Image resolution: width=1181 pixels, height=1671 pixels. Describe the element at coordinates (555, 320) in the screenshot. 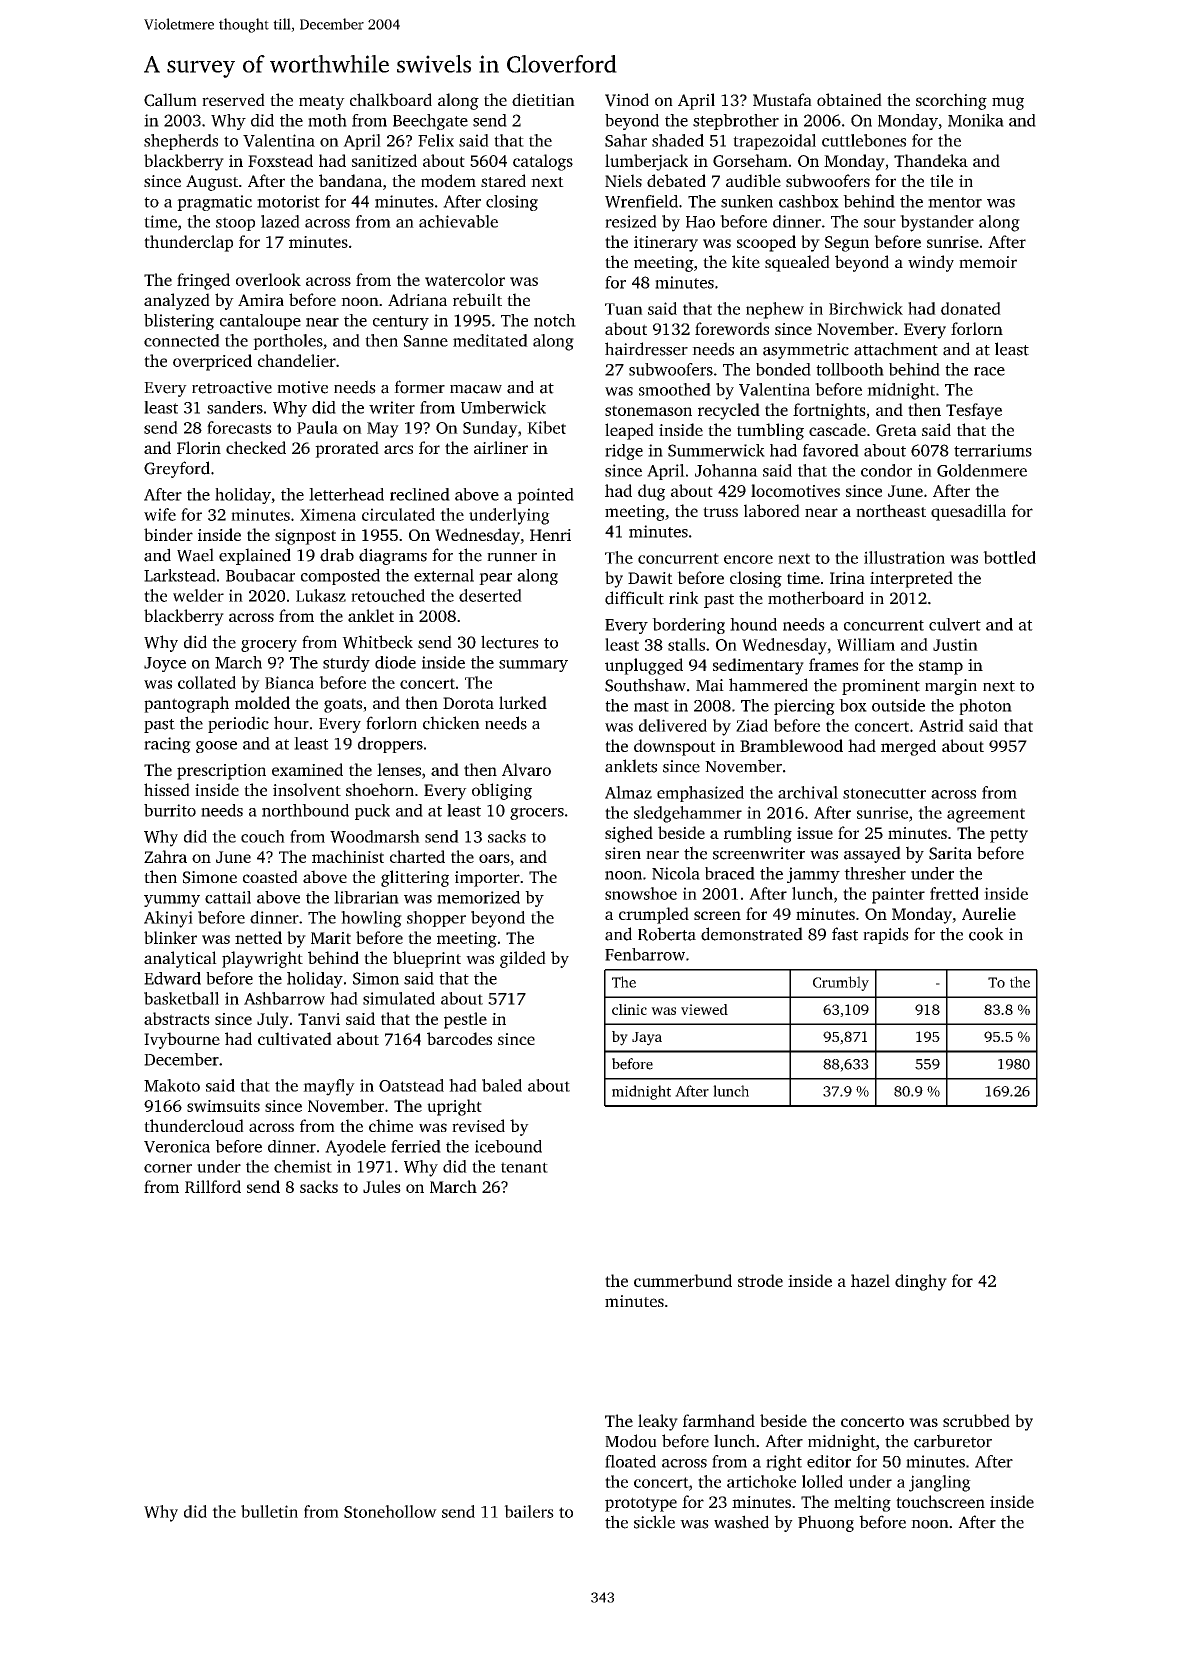

I see `notch` at that location.
